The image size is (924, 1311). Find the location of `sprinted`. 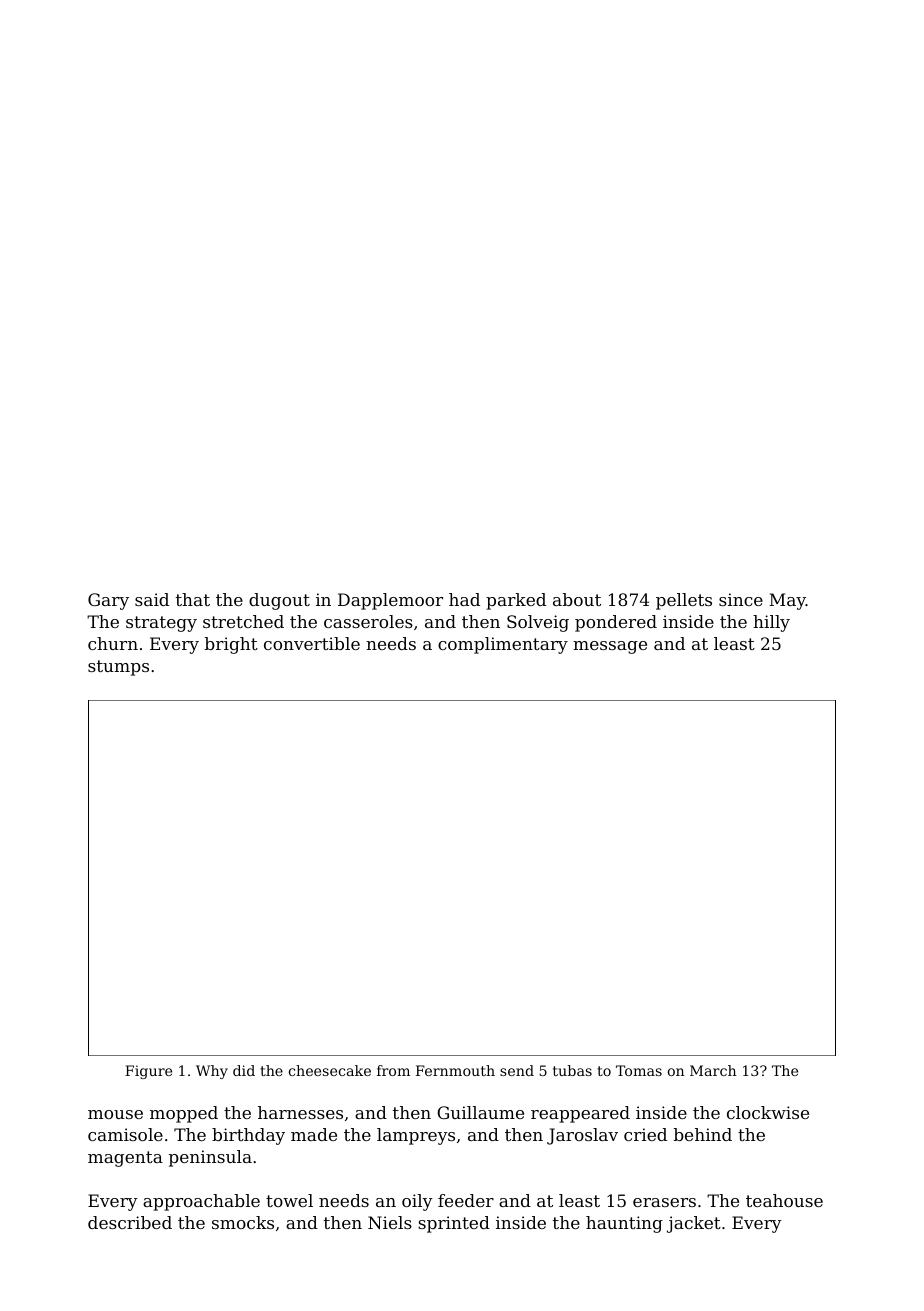

sprinted is located at coordinates (454, 1224).
